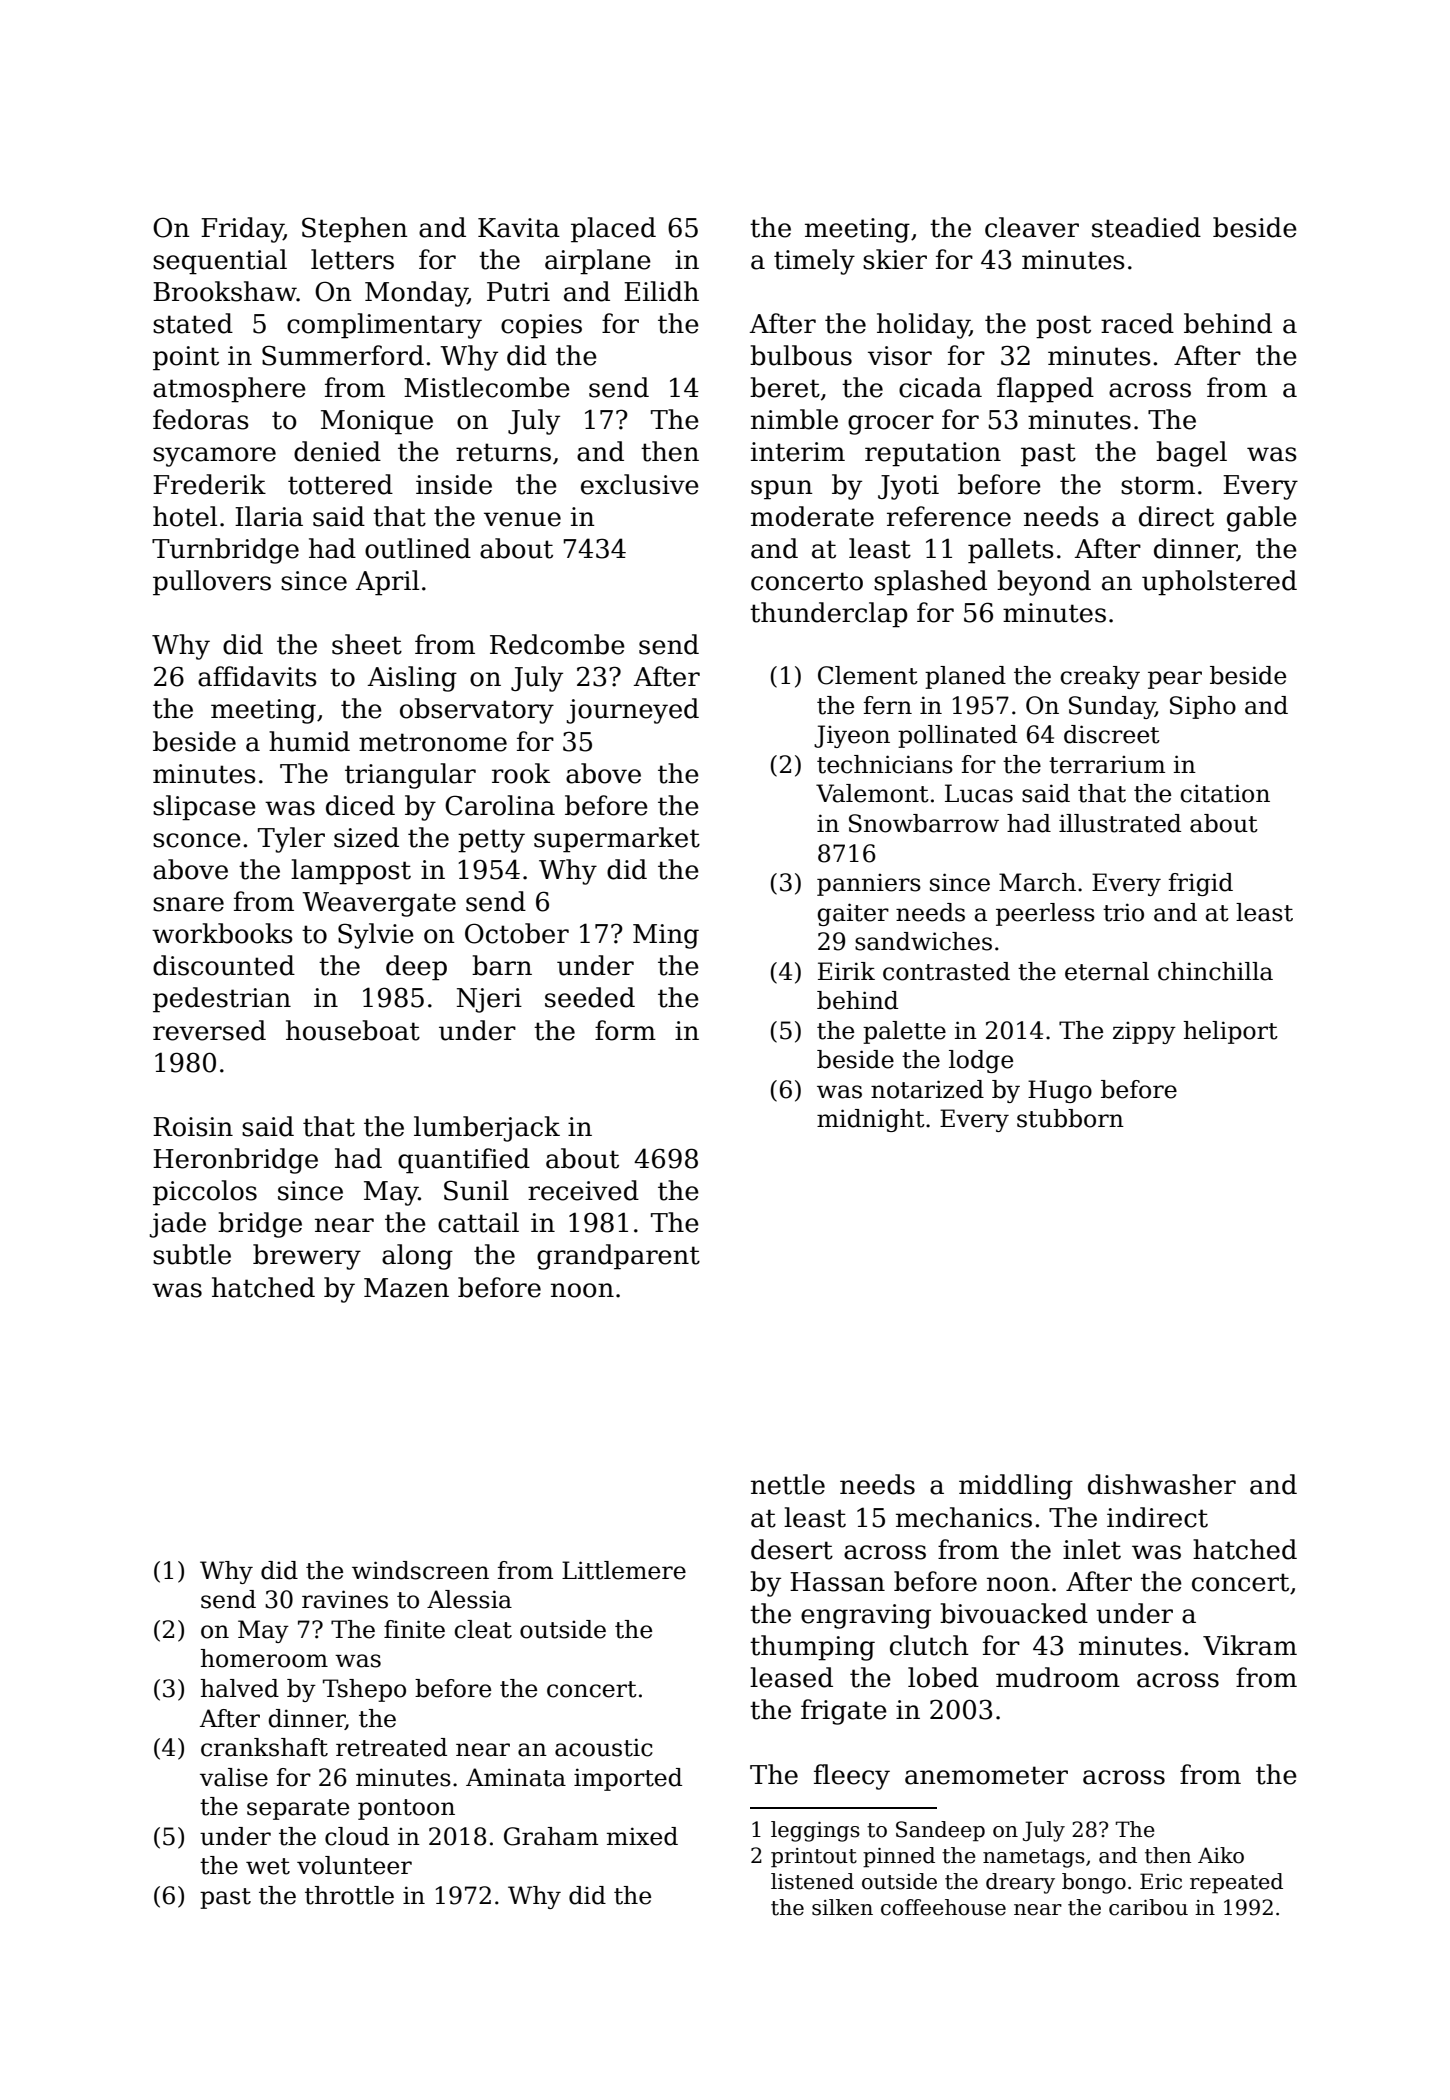  What do you see at coordinates (1175, 680) in the screenshot?
I see `pear` at bounding box center [1175, 680].
